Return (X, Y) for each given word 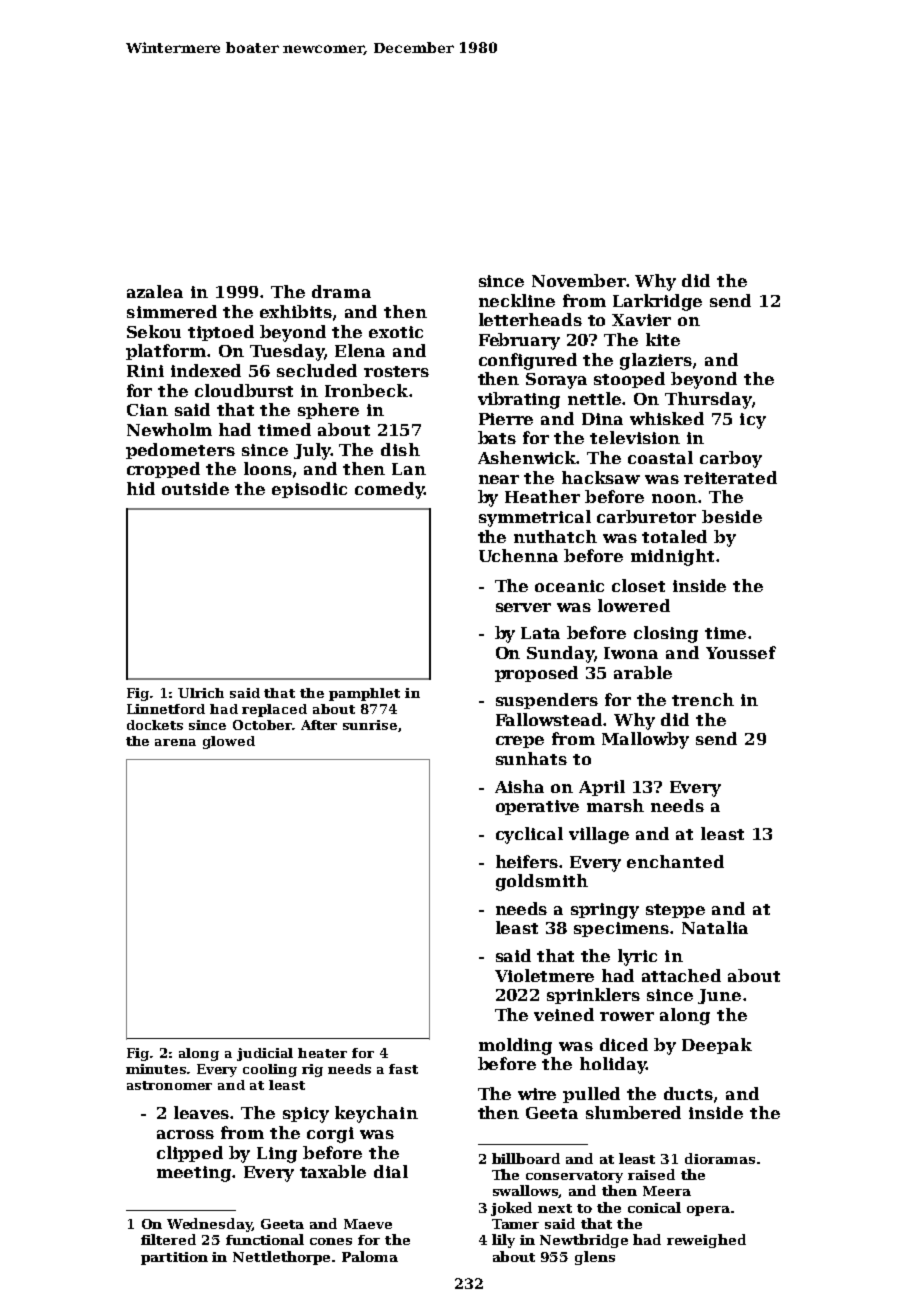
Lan (409, 469)
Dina (602, 419)
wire (537, 1094)
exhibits (296, 311)
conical (654, 1207)
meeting (195, 1174)
